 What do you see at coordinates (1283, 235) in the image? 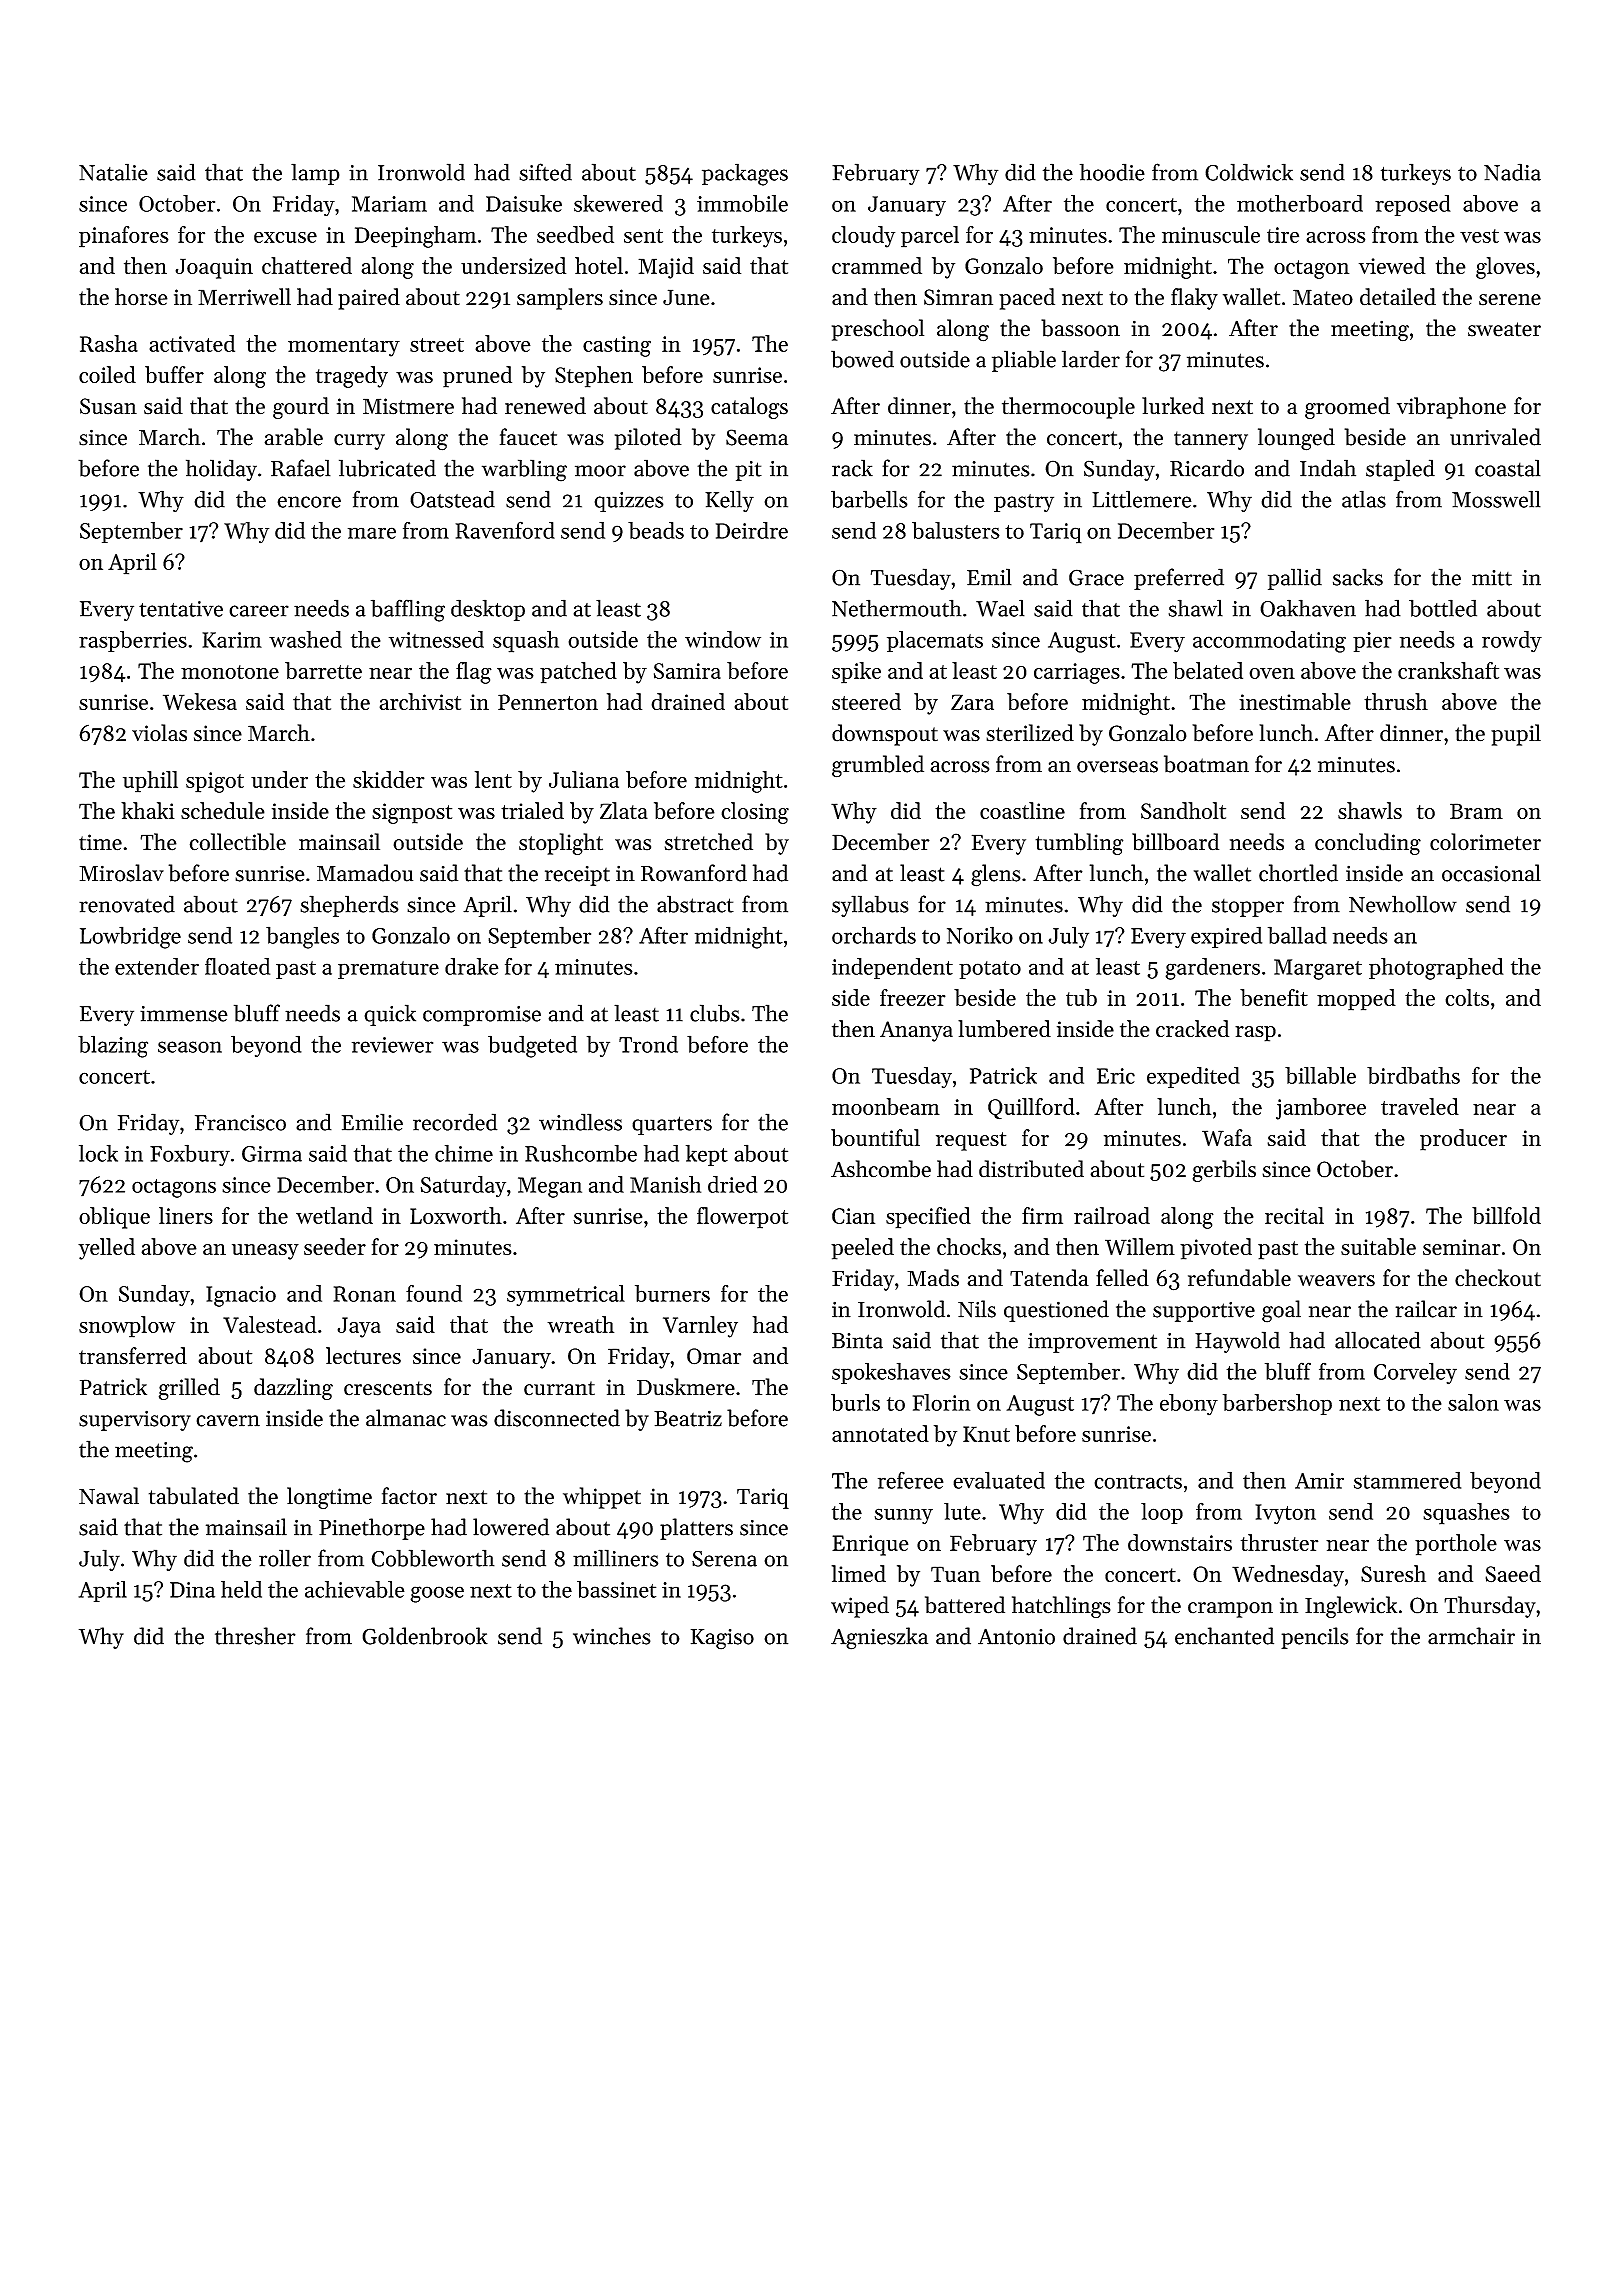
I see `tire` at bounding box center [1283, 235].
